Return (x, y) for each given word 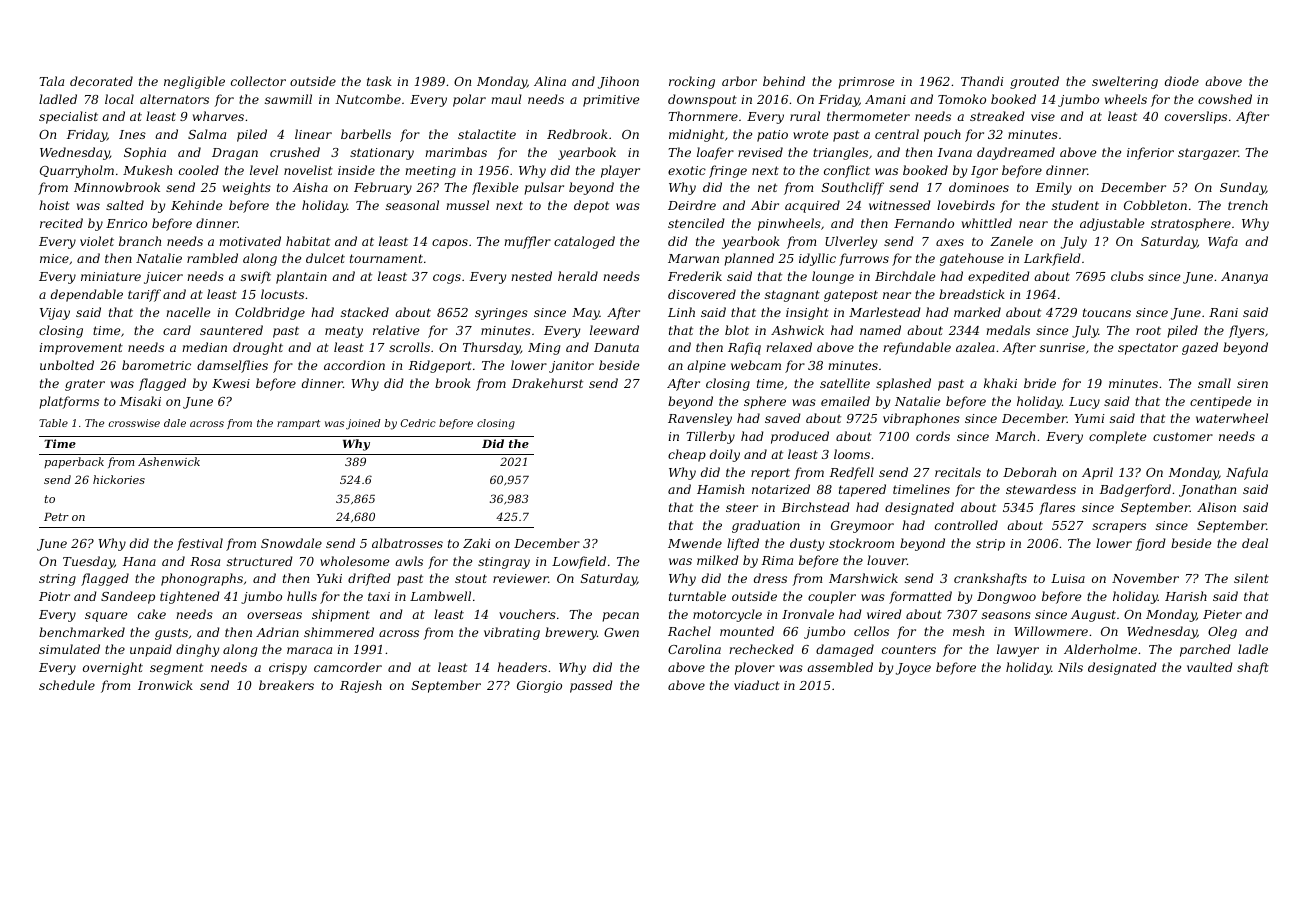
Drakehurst (547, 383)
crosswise (134, 423)
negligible (194, 82)
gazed (1200, 348)
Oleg (1222, 632)
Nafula (1247, 473)
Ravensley (700, 419)
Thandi (982, 81)
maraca (309, 650)
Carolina (694, 649)
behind (784, 81)
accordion (354, 365)
